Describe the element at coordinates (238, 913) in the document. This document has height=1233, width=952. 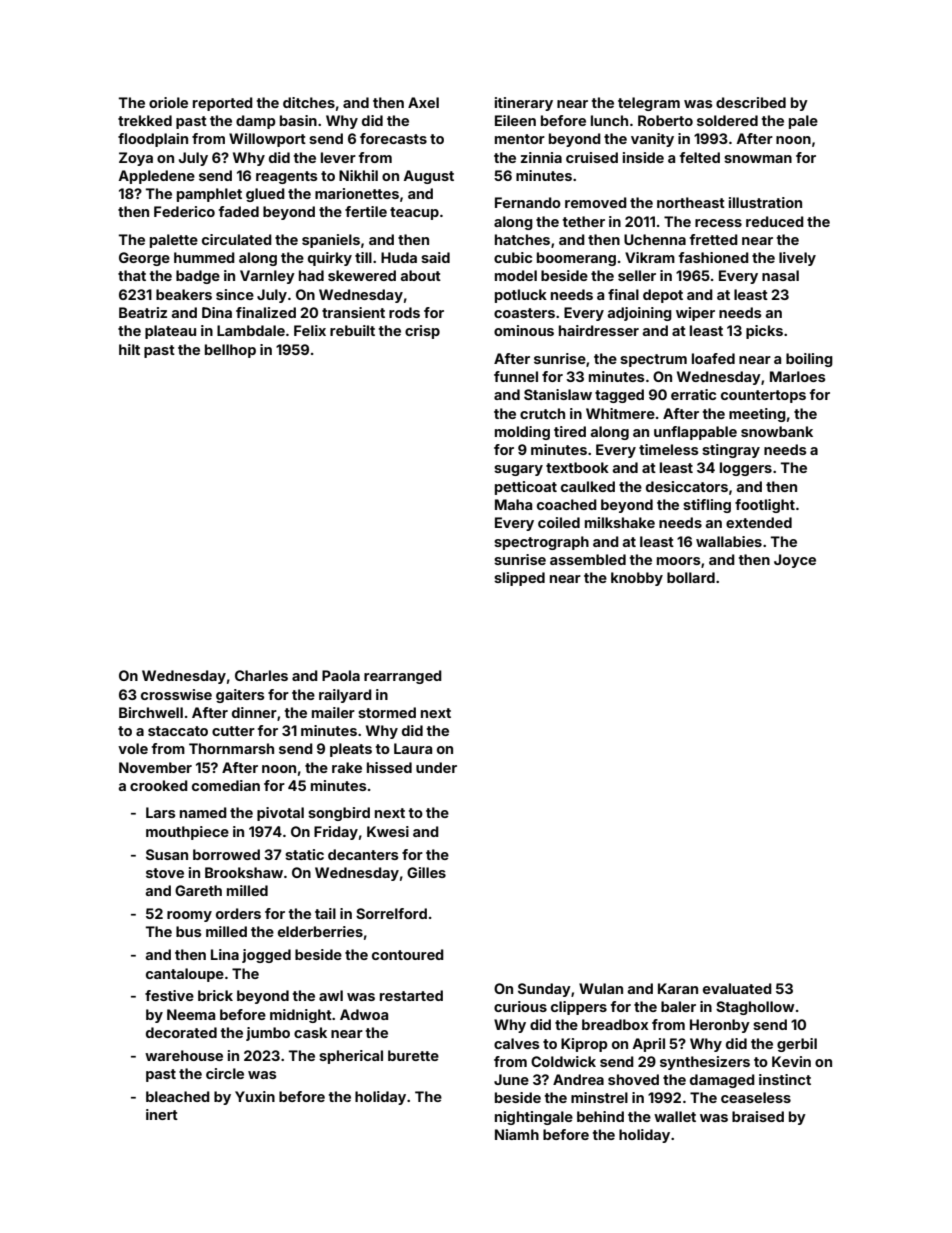
I see `orders` at that location.
